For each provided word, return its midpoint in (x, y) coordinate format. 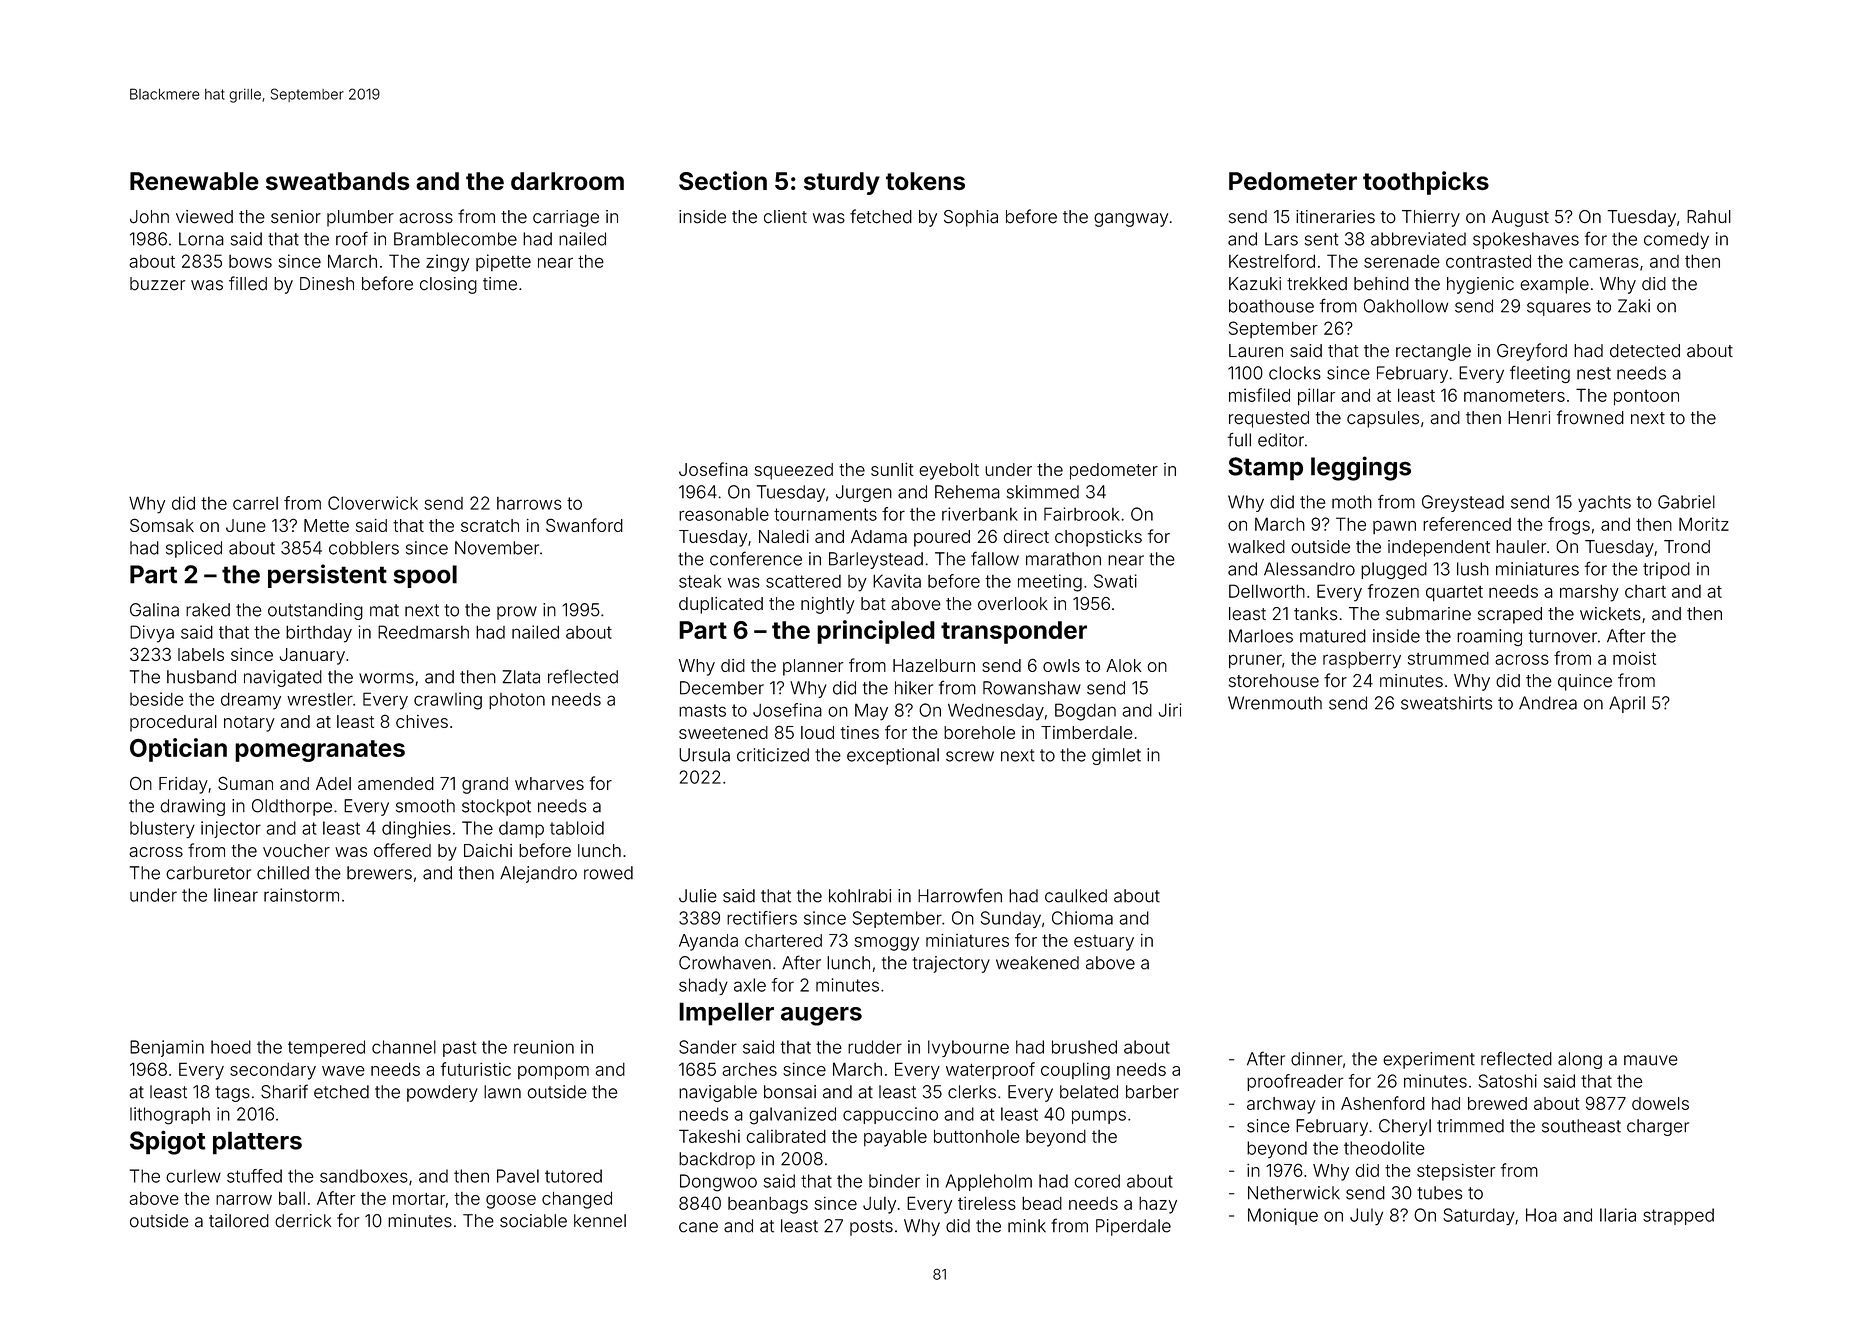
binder (894, 1181)
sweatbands (338, 181)
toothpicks (1426, 183)
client (785, 217)
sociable (533, 1221)
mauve (1651, 1060)
